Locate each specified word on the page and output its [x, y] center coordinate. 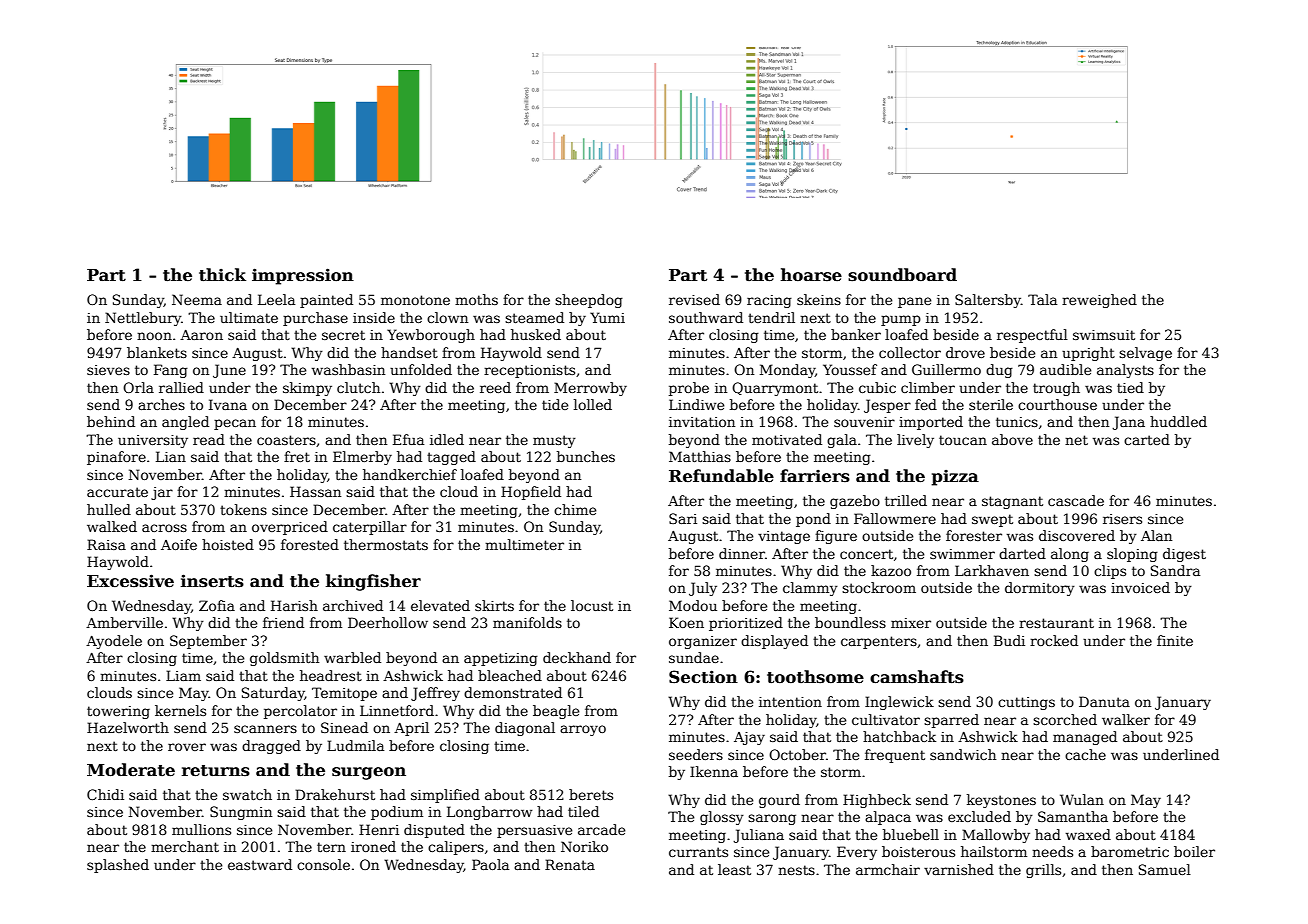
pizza [955, 477]
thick [222, 275]
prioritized [746, 624]
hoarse [811, 275]
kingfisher [373, 582]
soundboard [902, 275]
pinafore [116, 458]
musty [554, 441]
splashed [118, 866]
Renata [570, 864]
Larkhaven [992, 570]
